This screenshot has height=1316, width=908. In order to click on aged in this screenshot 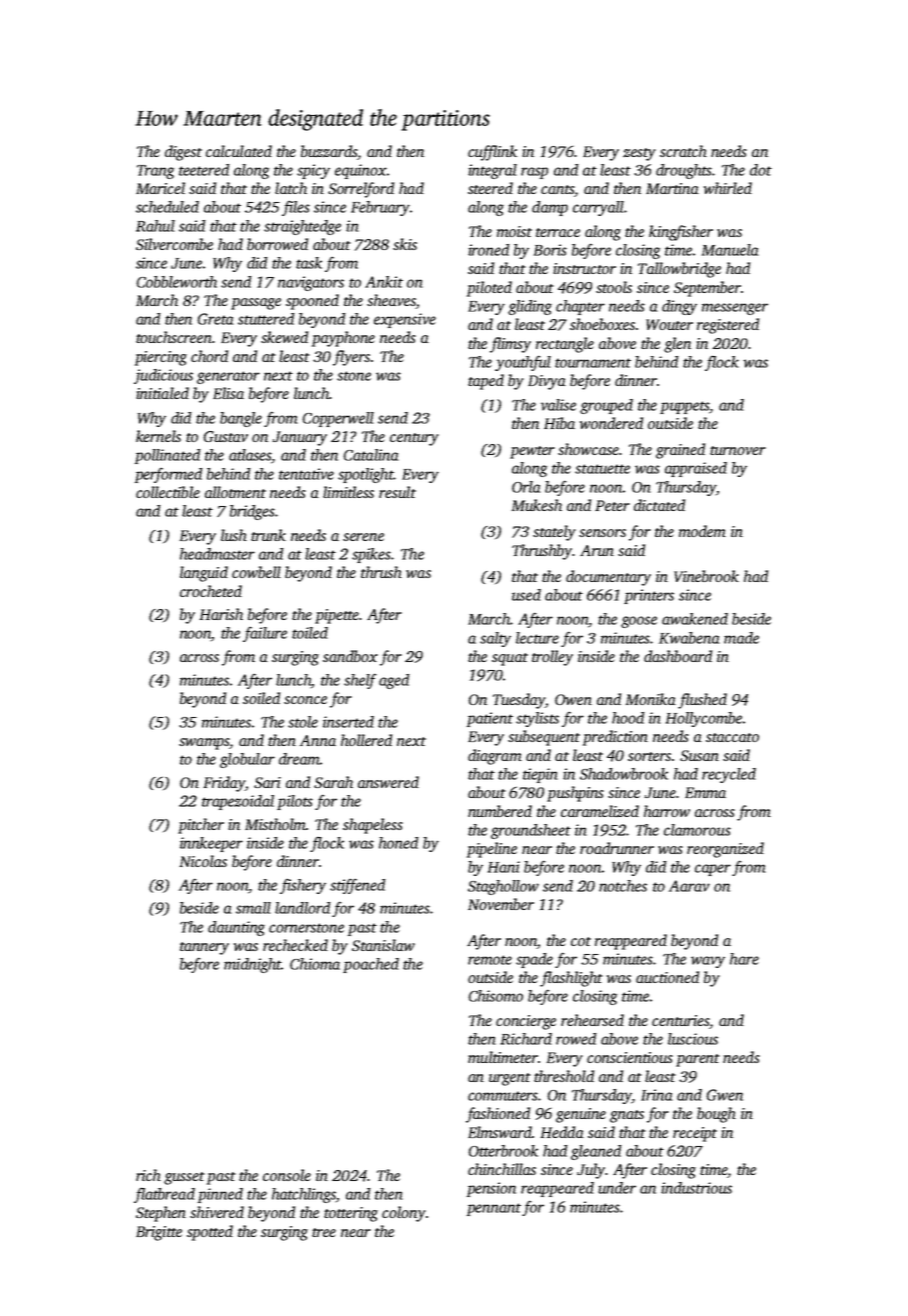, I will do `click(394, 681)`.
